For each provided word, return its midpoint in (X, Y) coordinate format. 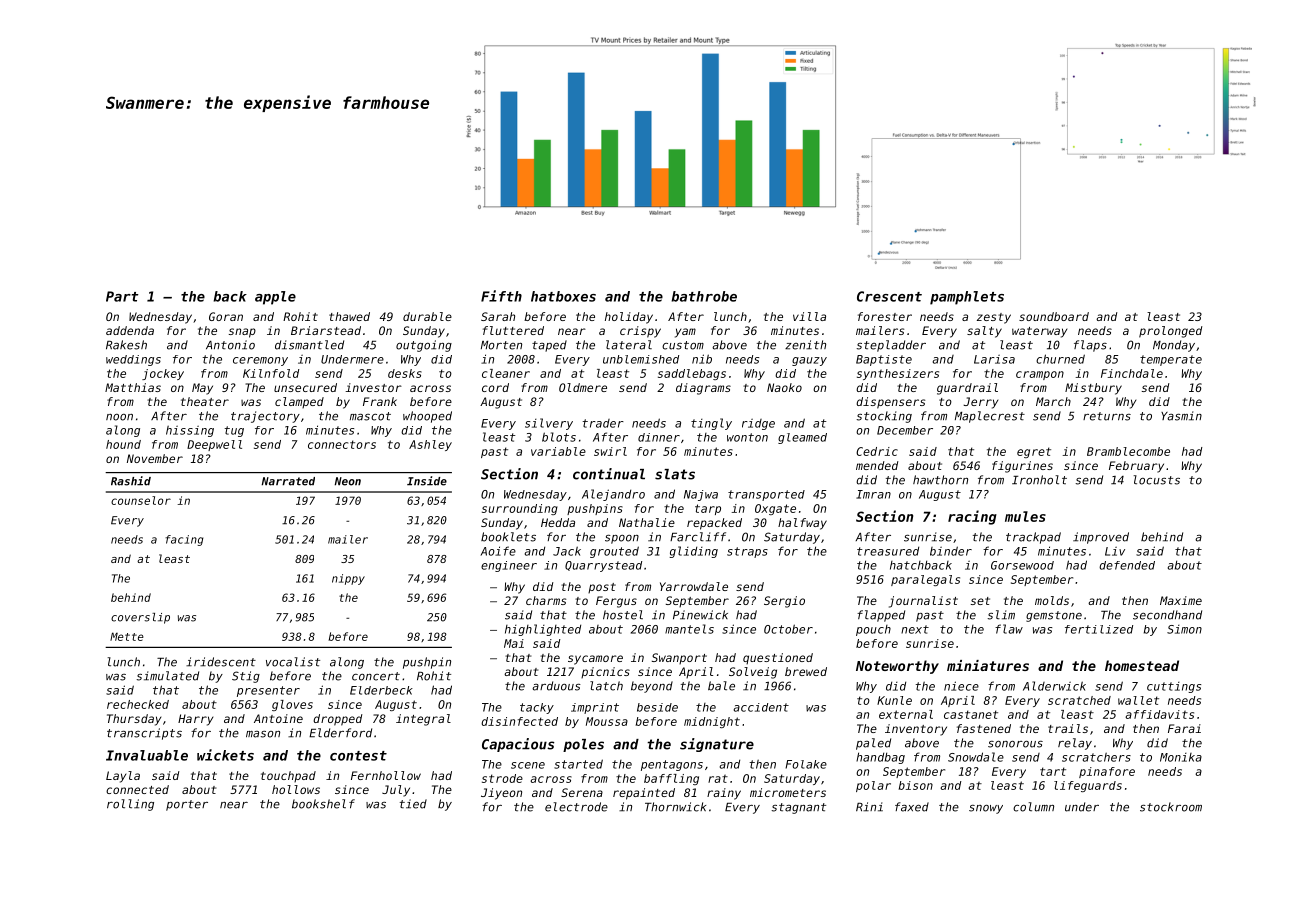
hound (123, 444)
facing (184, 540)
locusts (1156, 480)
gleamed (802, 438)
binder (951, 551)
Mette (127, 636)
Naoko (784, 387)
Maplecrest (990, 417)
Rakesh (126, 345)
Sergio (784, 602)
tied (413, 804)
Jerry (981, 403)
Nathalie (647, 522)
